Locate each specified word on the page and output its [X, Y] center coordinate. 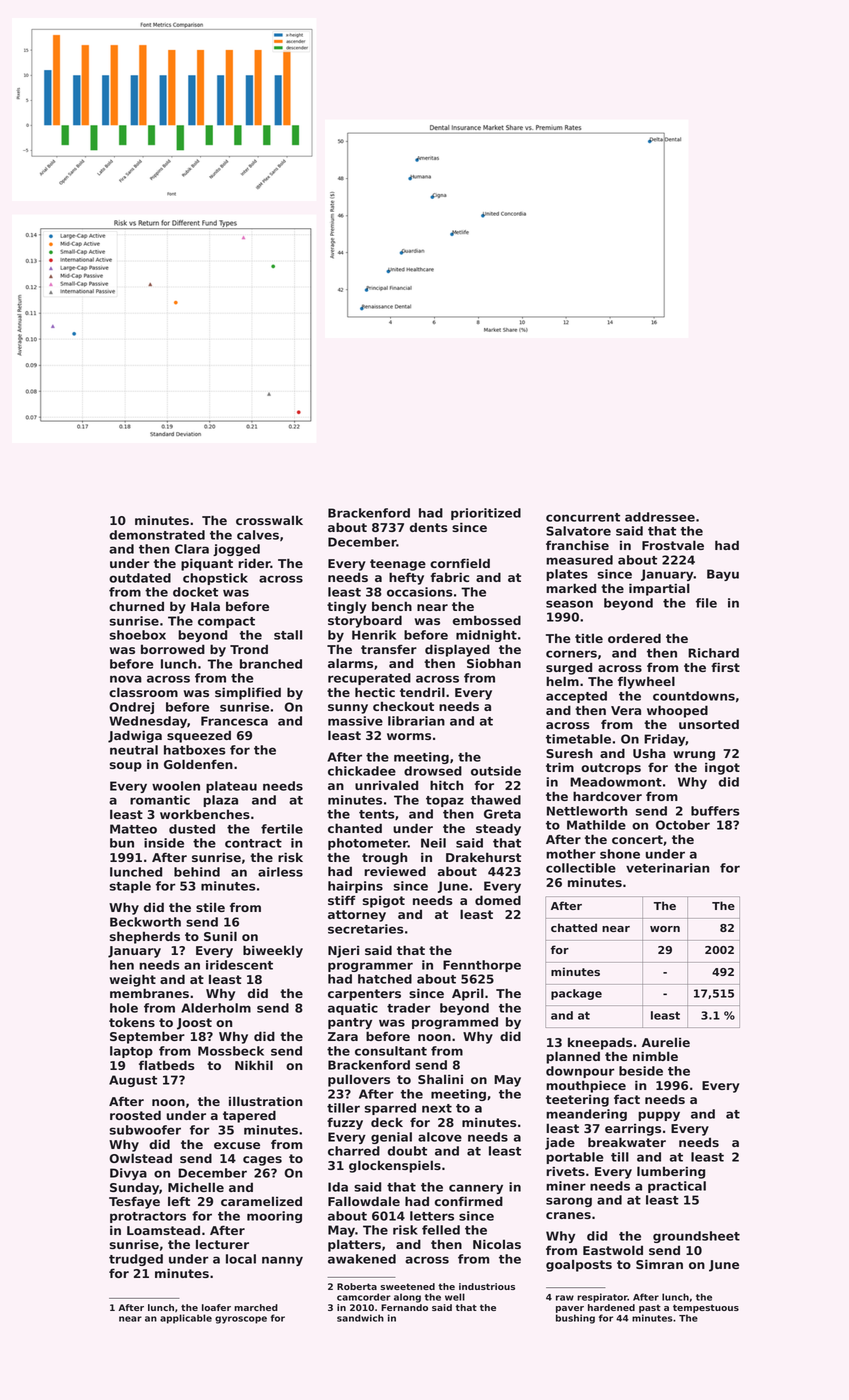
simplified [248, 693]
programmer [370, 967]
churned [136, 606]
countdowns [694, 696]
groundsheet [696, 1237]
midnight [486, 636]
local [241, 1259]
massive [355, 721]
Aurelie [666, 1042]
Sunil [220, 936]
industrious [487, 1286]
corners [571, 654]
